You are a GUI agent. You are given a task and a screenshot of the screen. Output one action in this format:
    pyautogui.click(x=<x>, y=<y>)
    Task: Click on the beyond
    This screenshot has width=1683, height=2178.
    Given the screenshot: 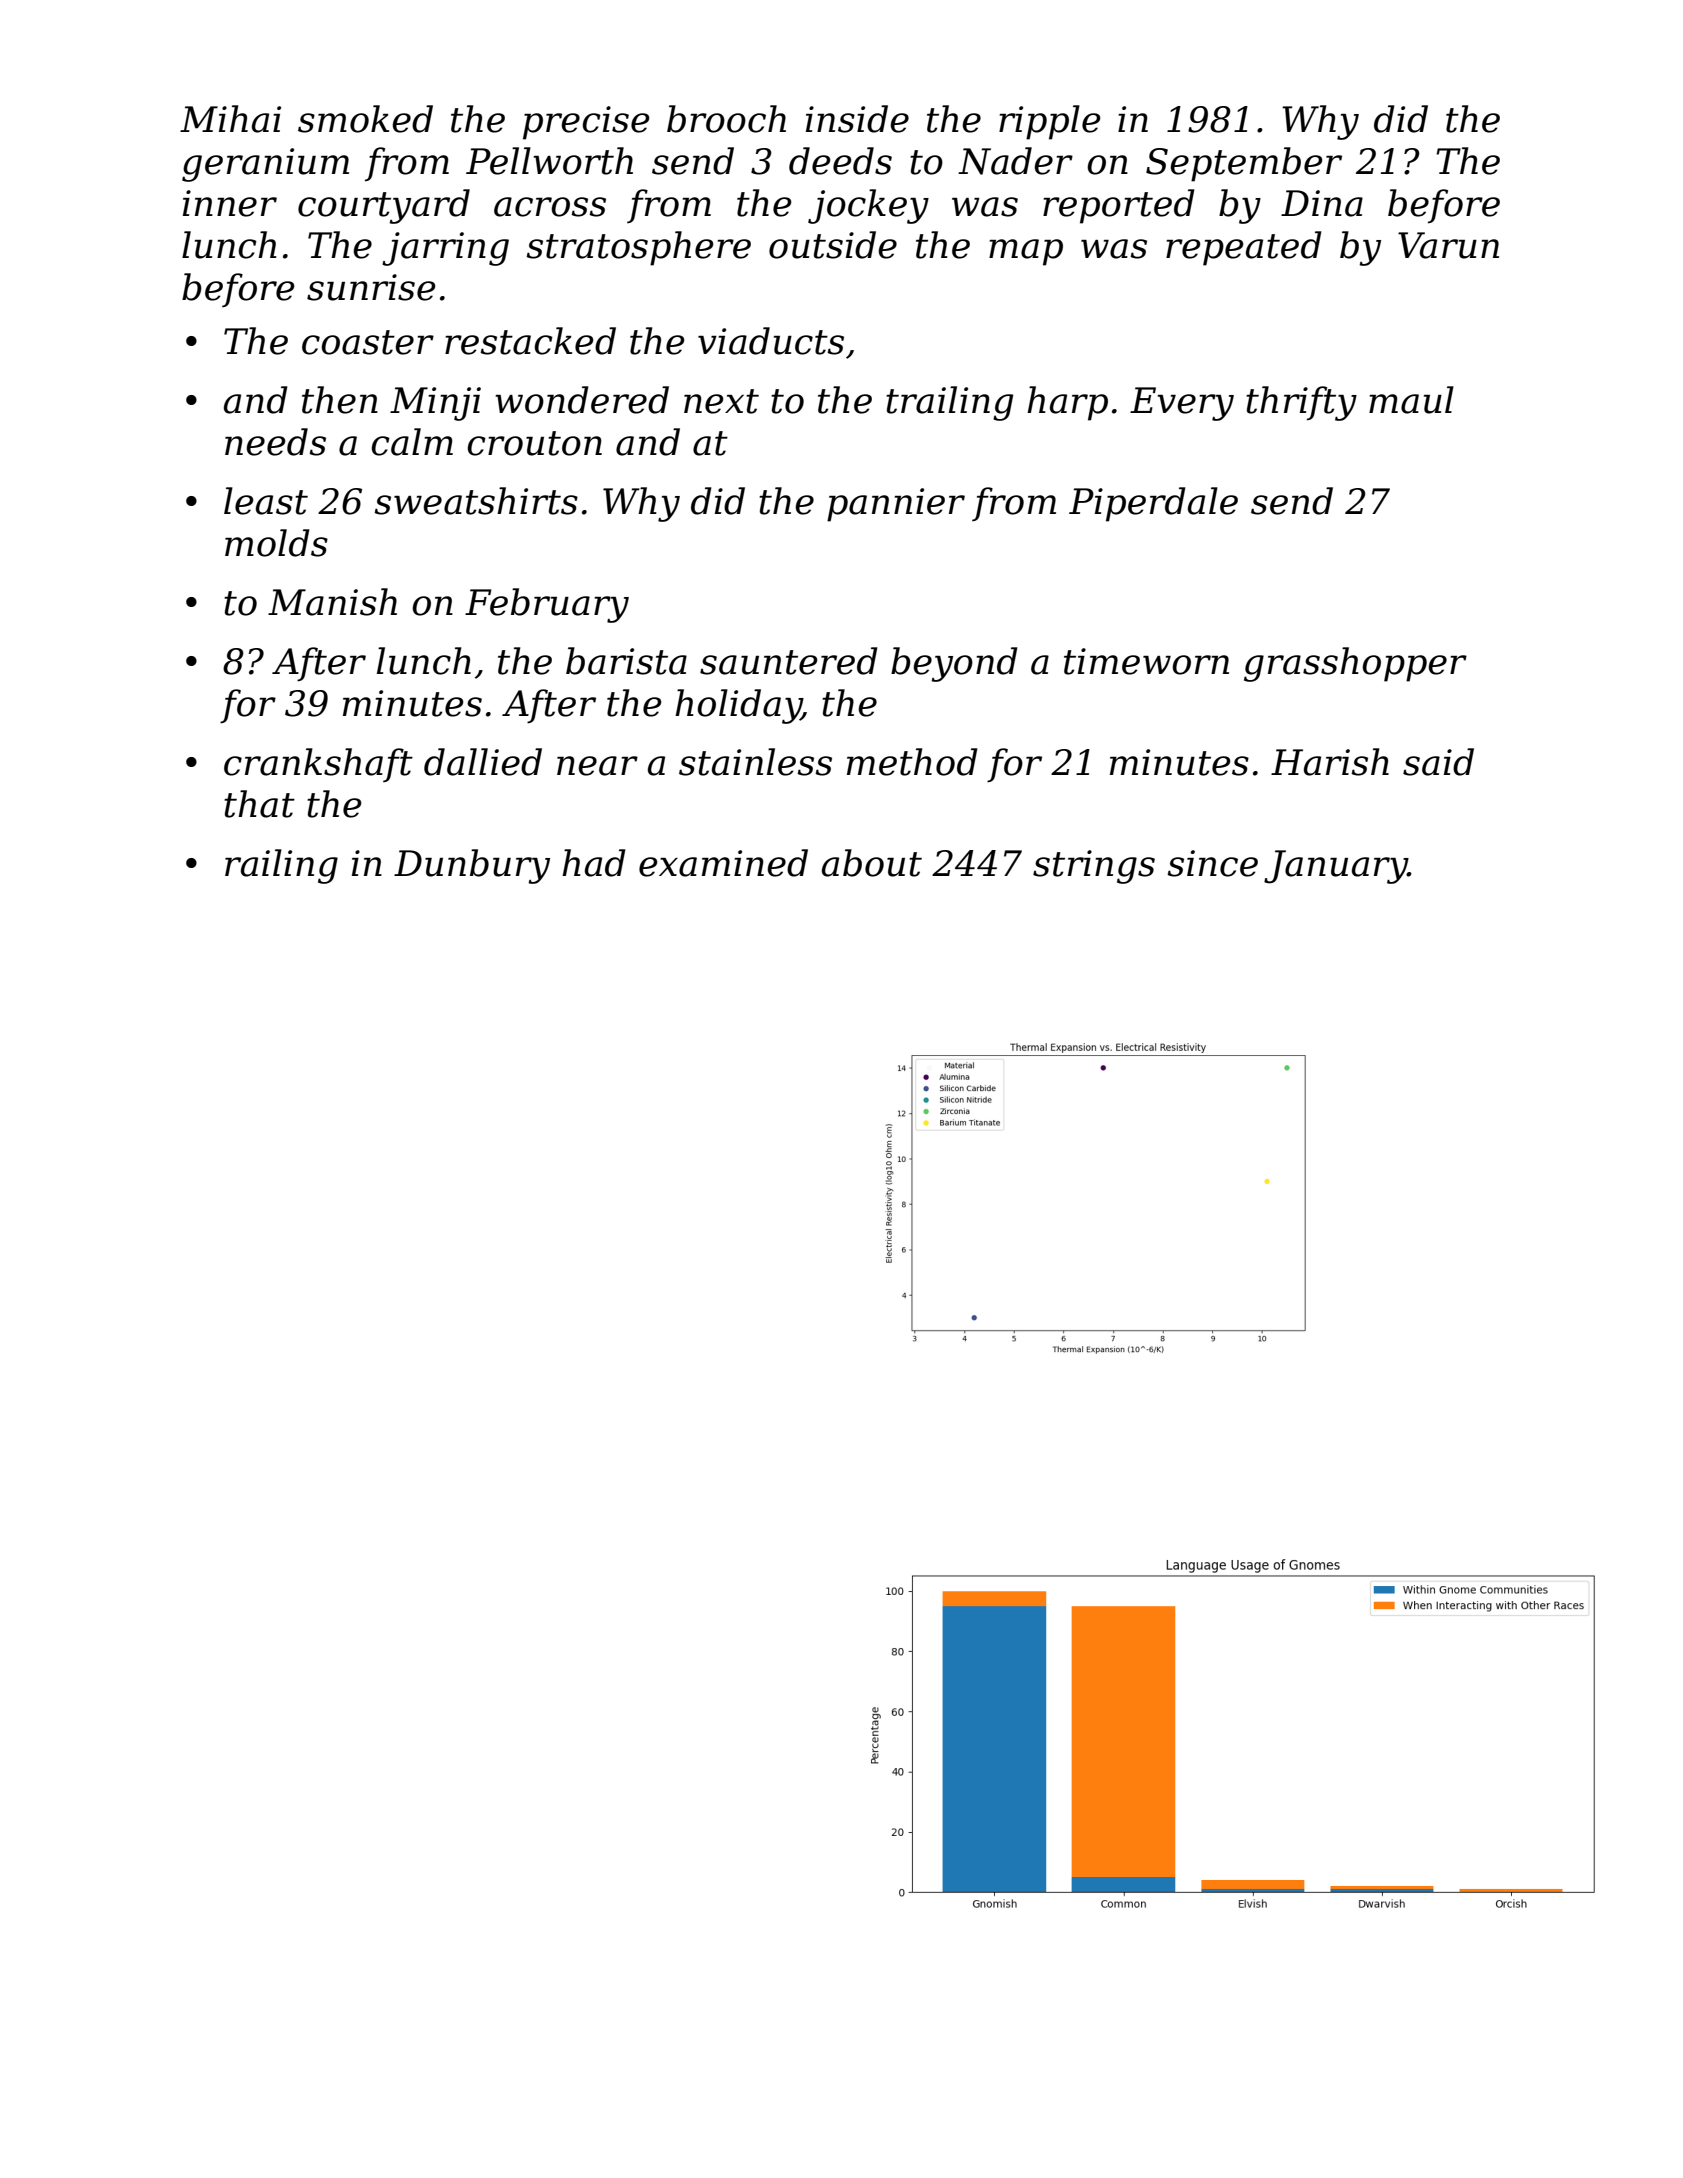 What is the action you would take?
    pyautogui.click(x=954, y=664)
